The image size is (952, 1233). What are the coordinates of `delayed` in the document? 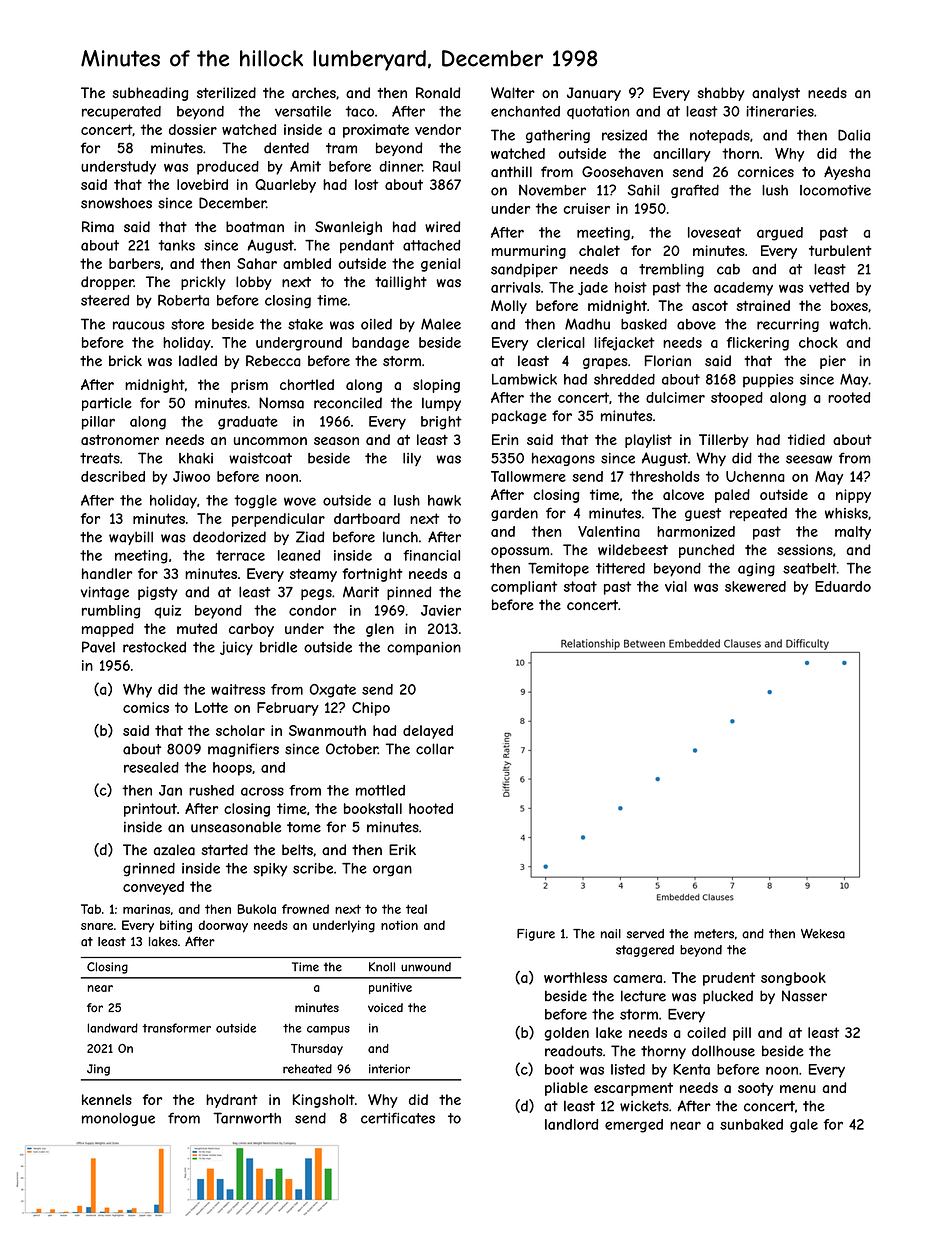 It's located at (428, 732).
